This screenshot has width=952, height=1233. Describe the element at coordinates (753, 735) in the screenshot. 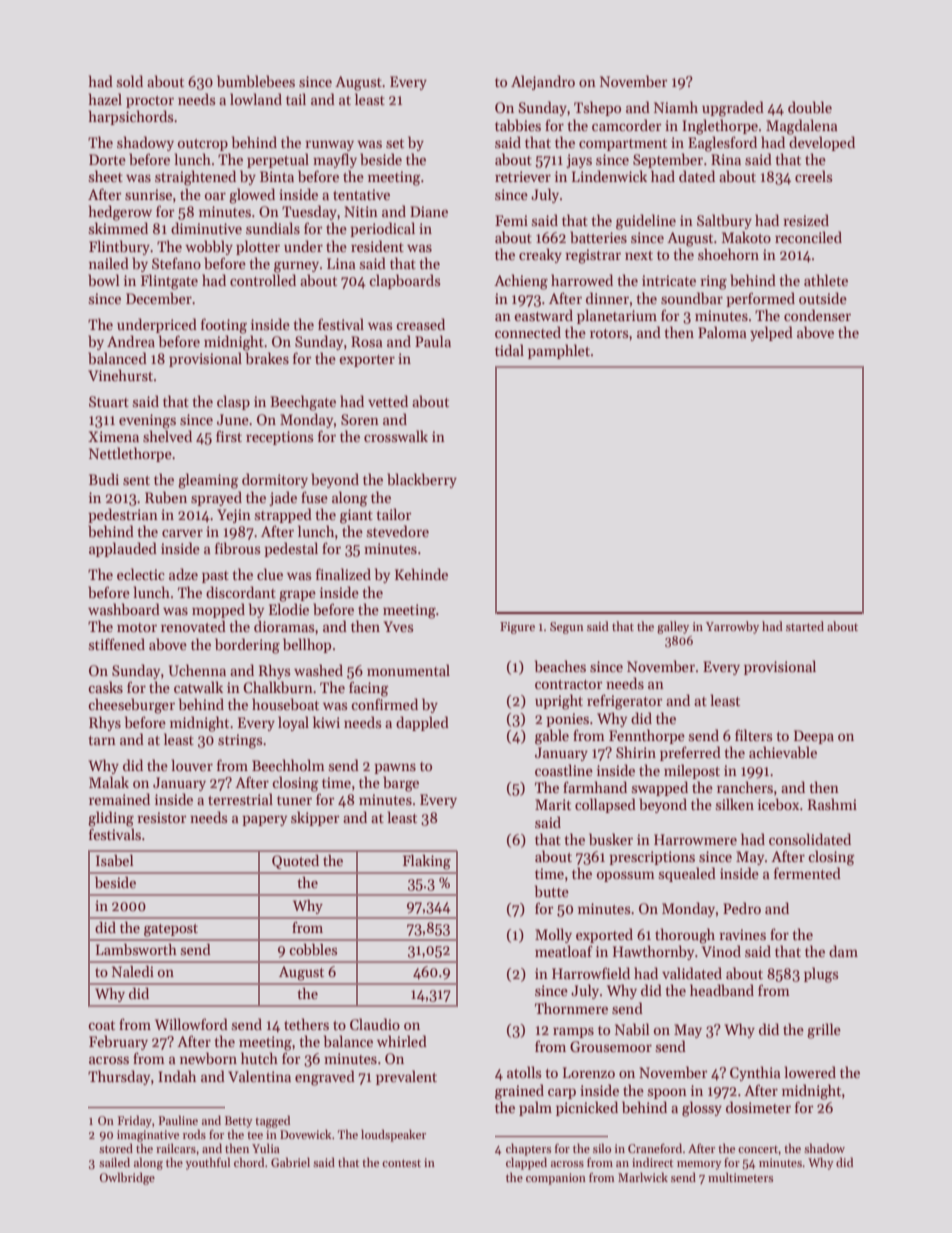

I see `filters` at that location.
